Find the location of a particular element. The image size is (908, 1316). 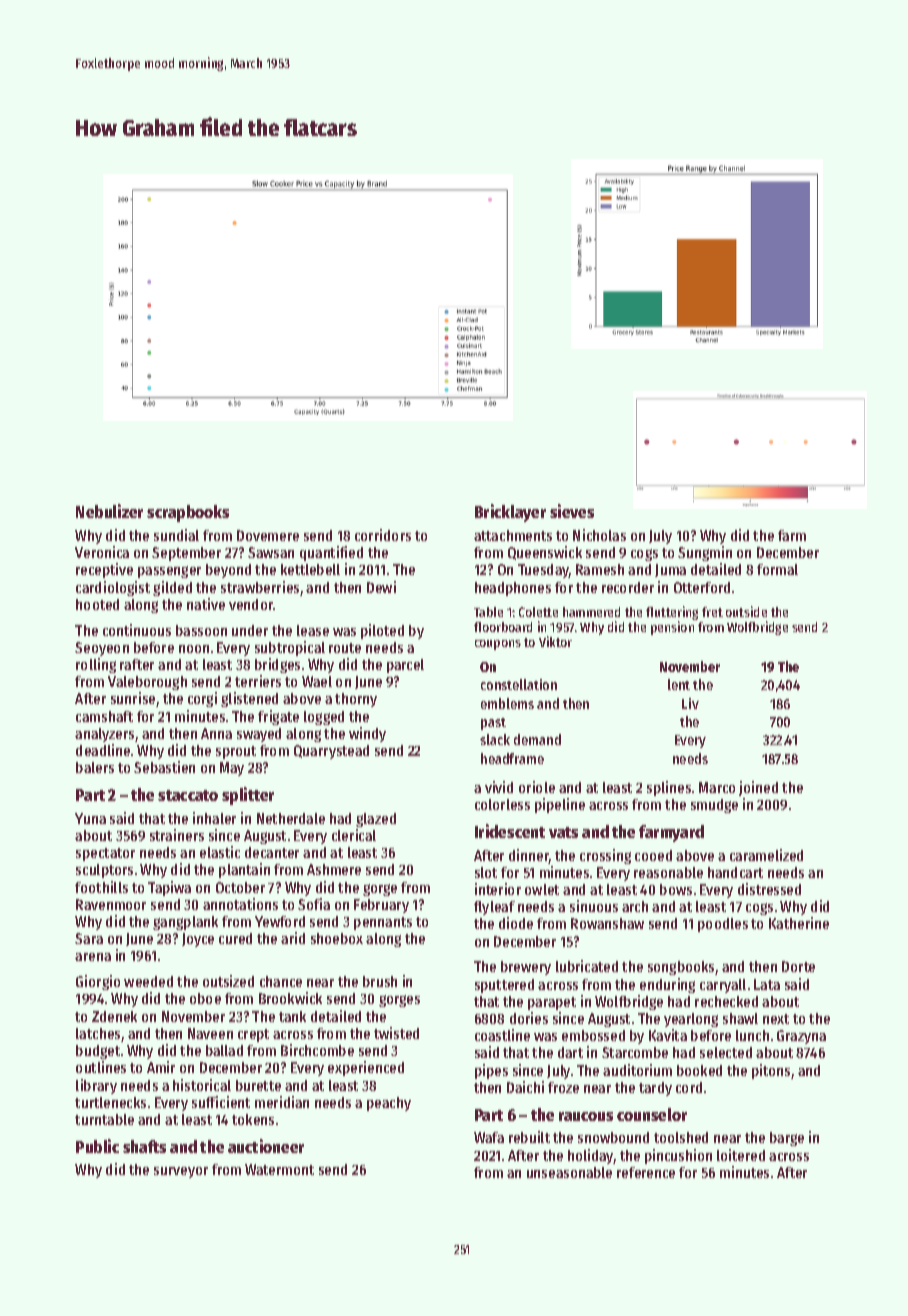

smudge is located at coordinates (714, 806).
